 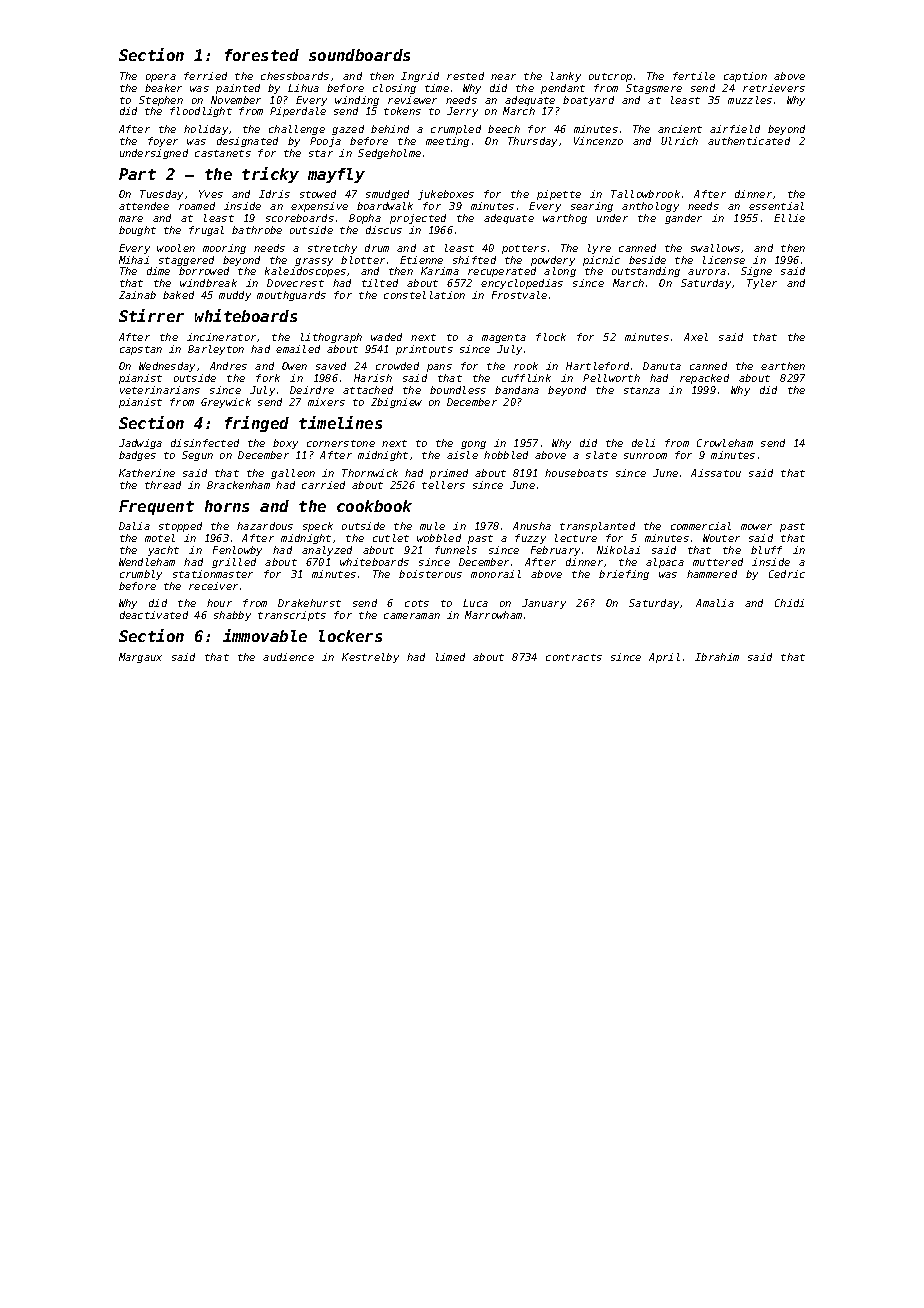 I want to click on Mihai, so click(x=134, y=260).
